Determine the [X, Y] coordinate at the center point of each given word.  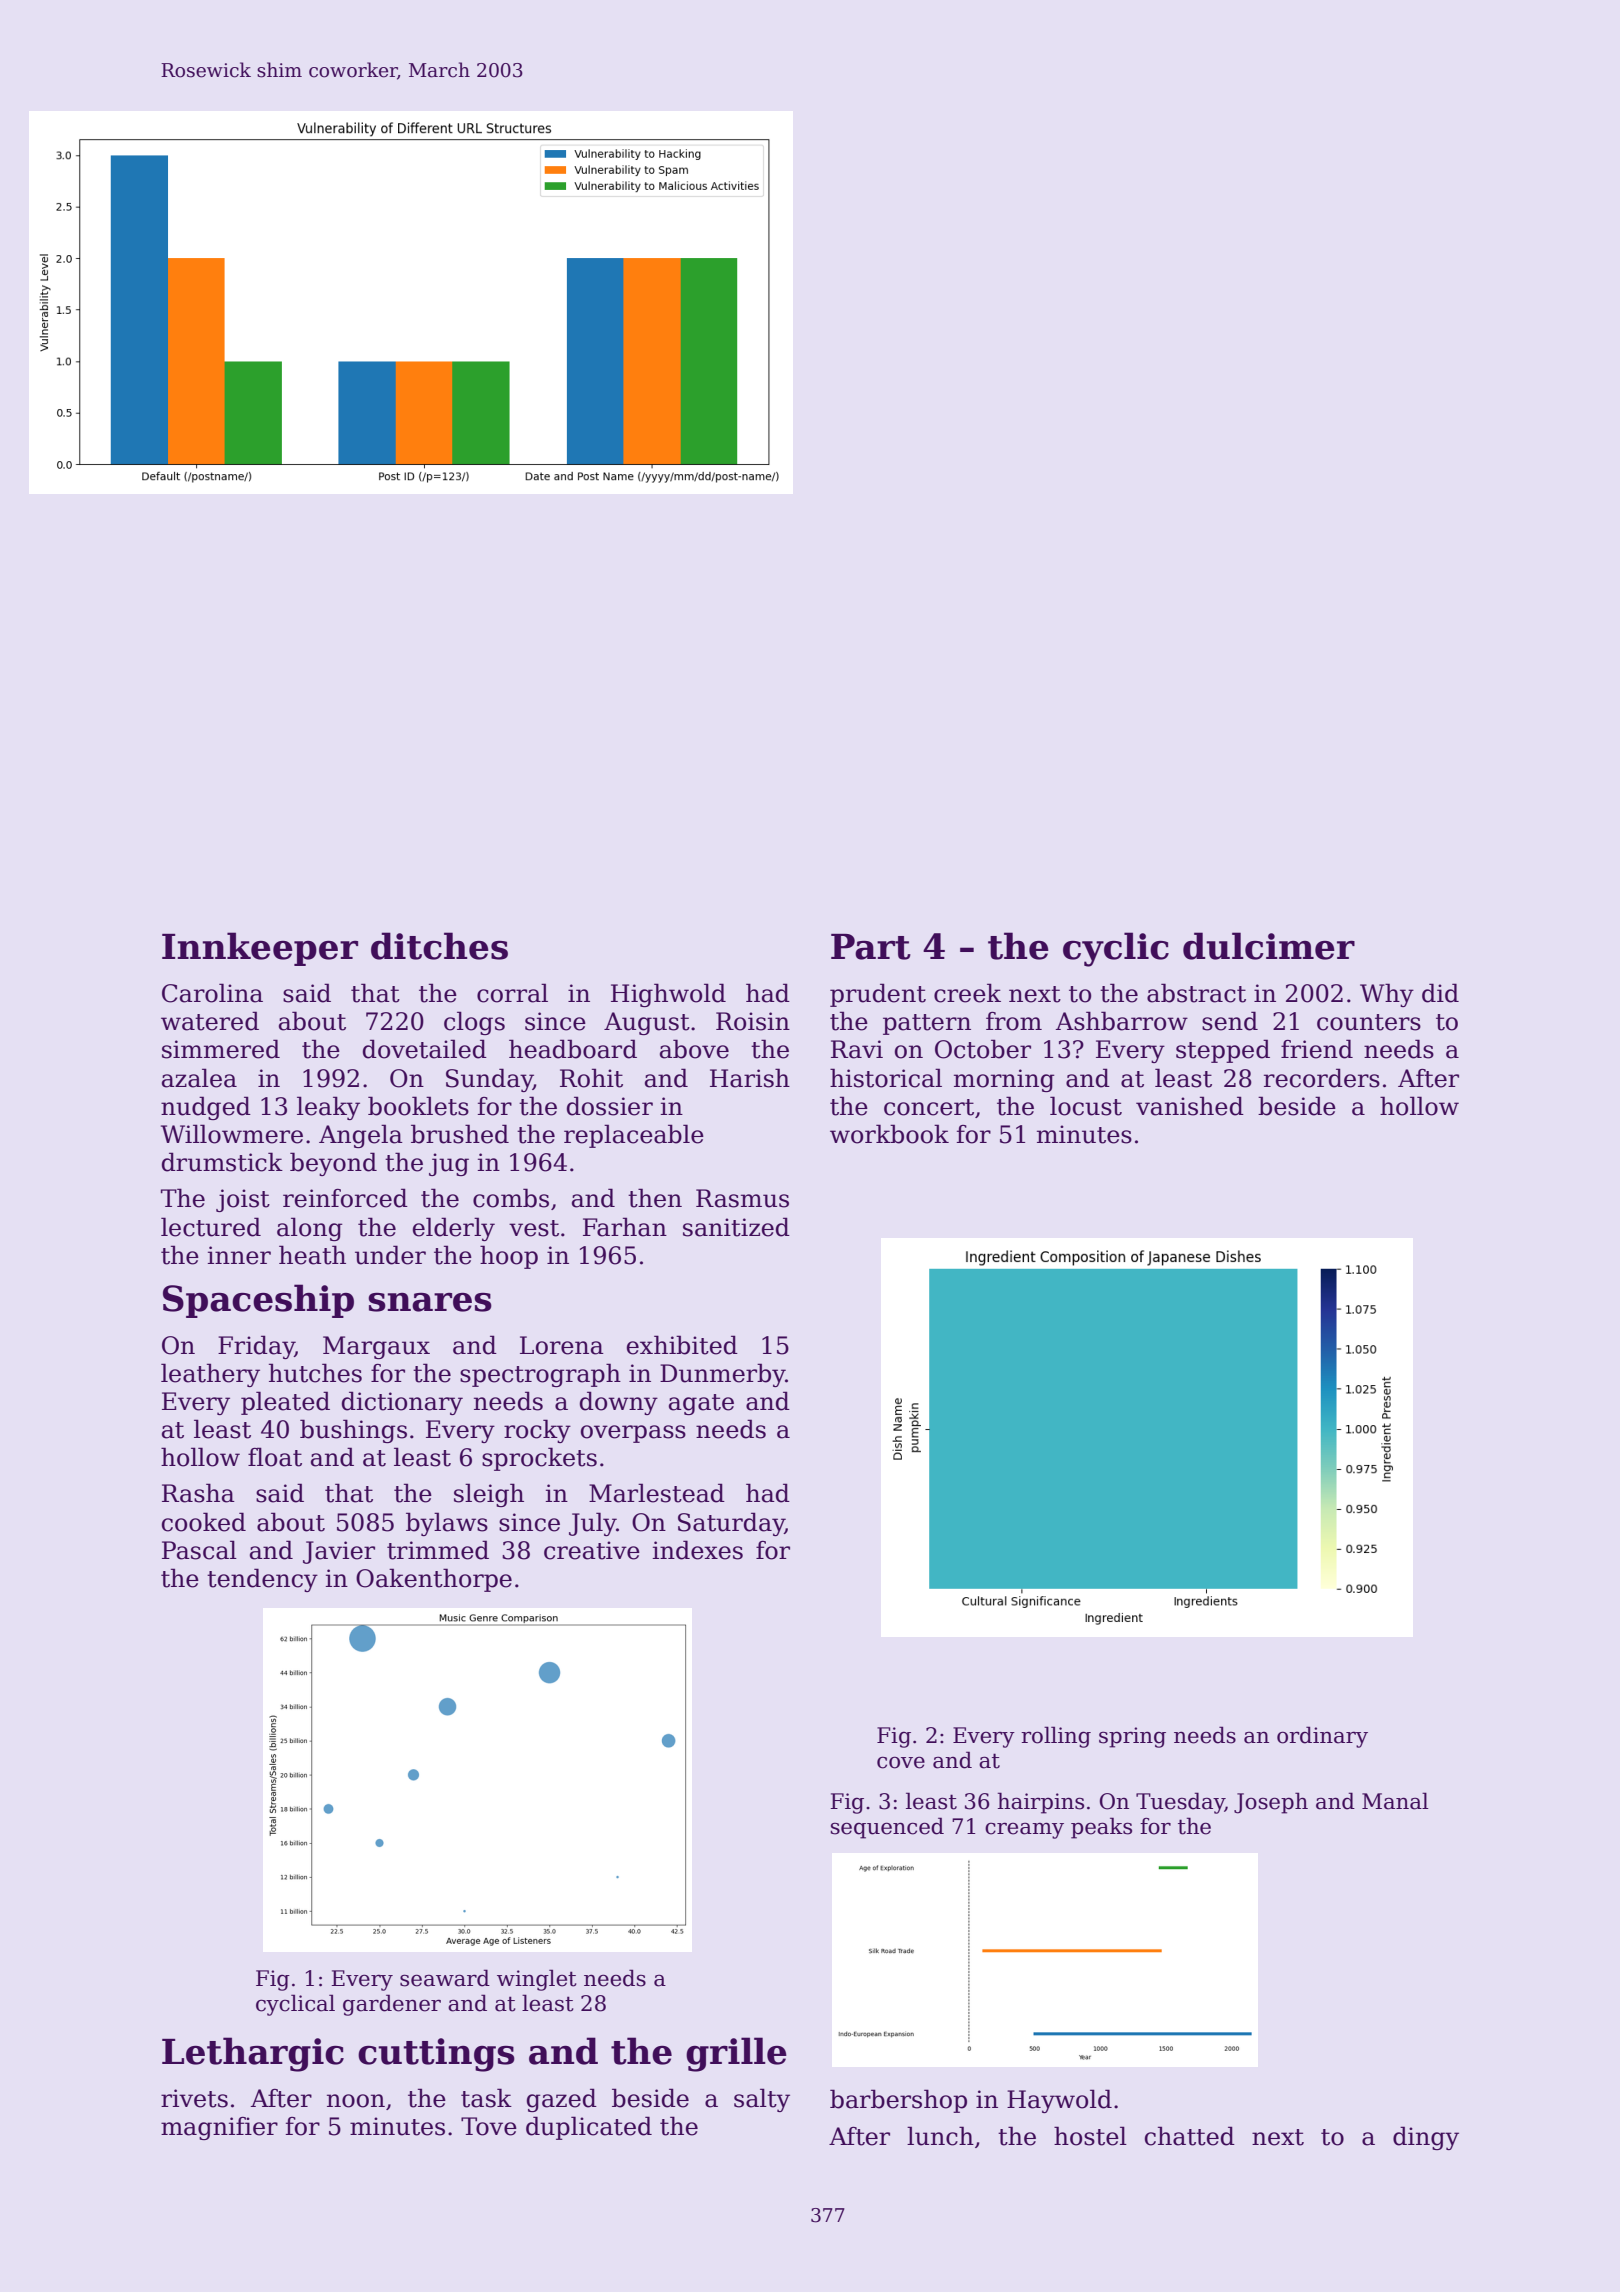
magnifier [219, 2128]
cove [901, 1762]
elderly [454, 1229]
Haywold [1059, 2101]
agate [701, 1404]
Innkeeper [260, 949]
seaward [445, 1978]
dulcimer [1269, 946]
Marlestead [657, 1493]
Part [871, 947]
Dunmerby [722, 1375]
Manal [1395, 1801]
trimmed [438, 1550]
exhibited [682, 1345]
